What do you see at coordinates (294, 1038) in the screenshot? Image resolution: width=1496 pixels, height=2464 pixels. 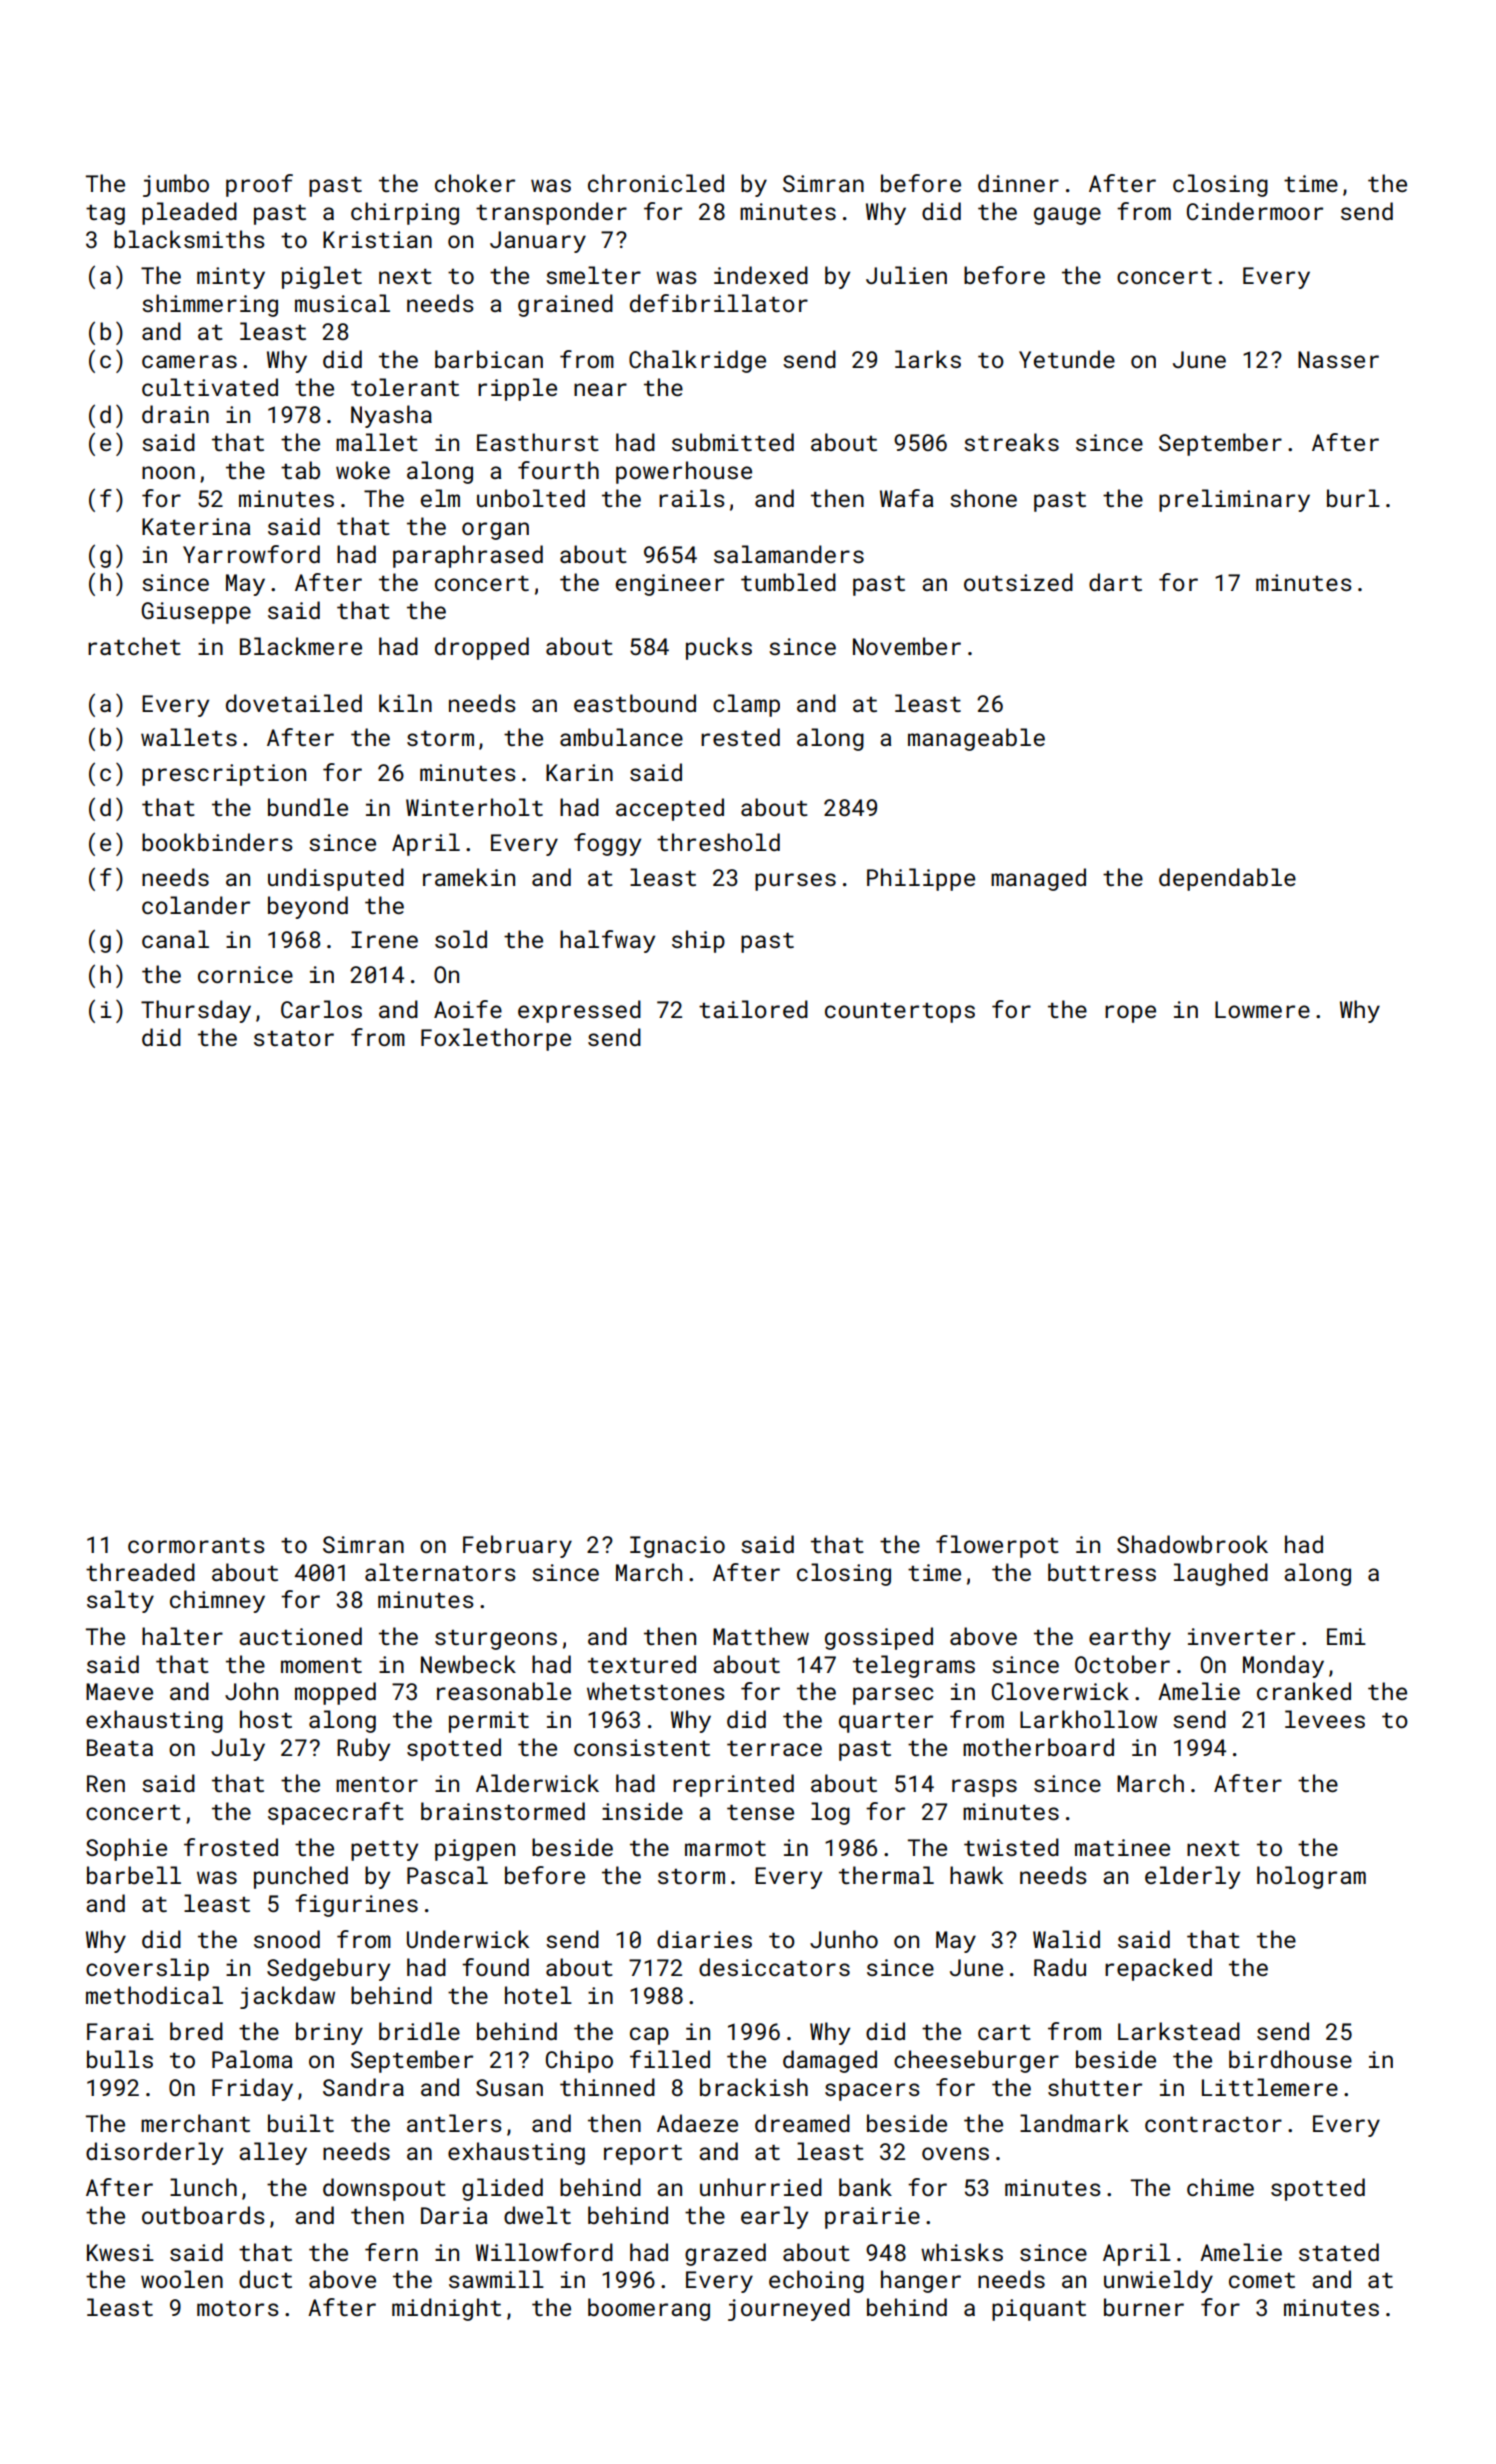 I see `stator` at bounding box center [294, 1038].
